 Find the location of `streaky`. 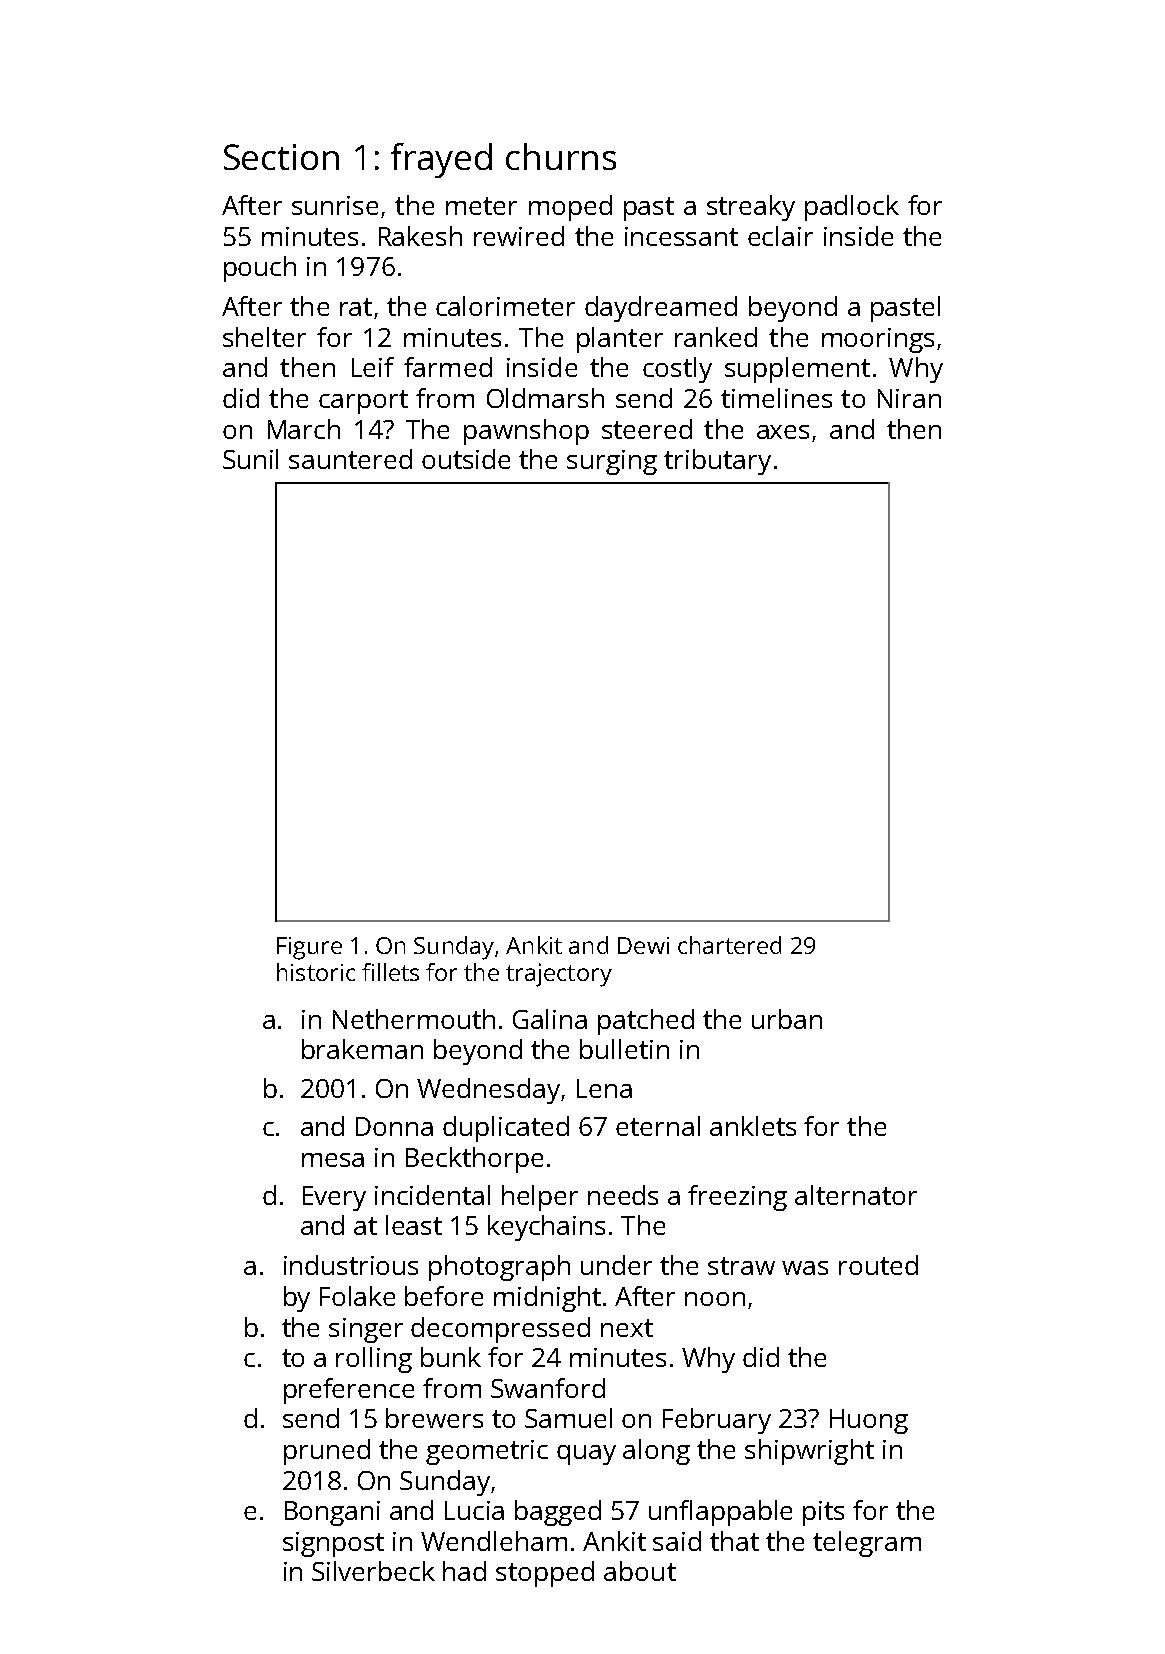

streaky is located at coordinates (751, 208).
